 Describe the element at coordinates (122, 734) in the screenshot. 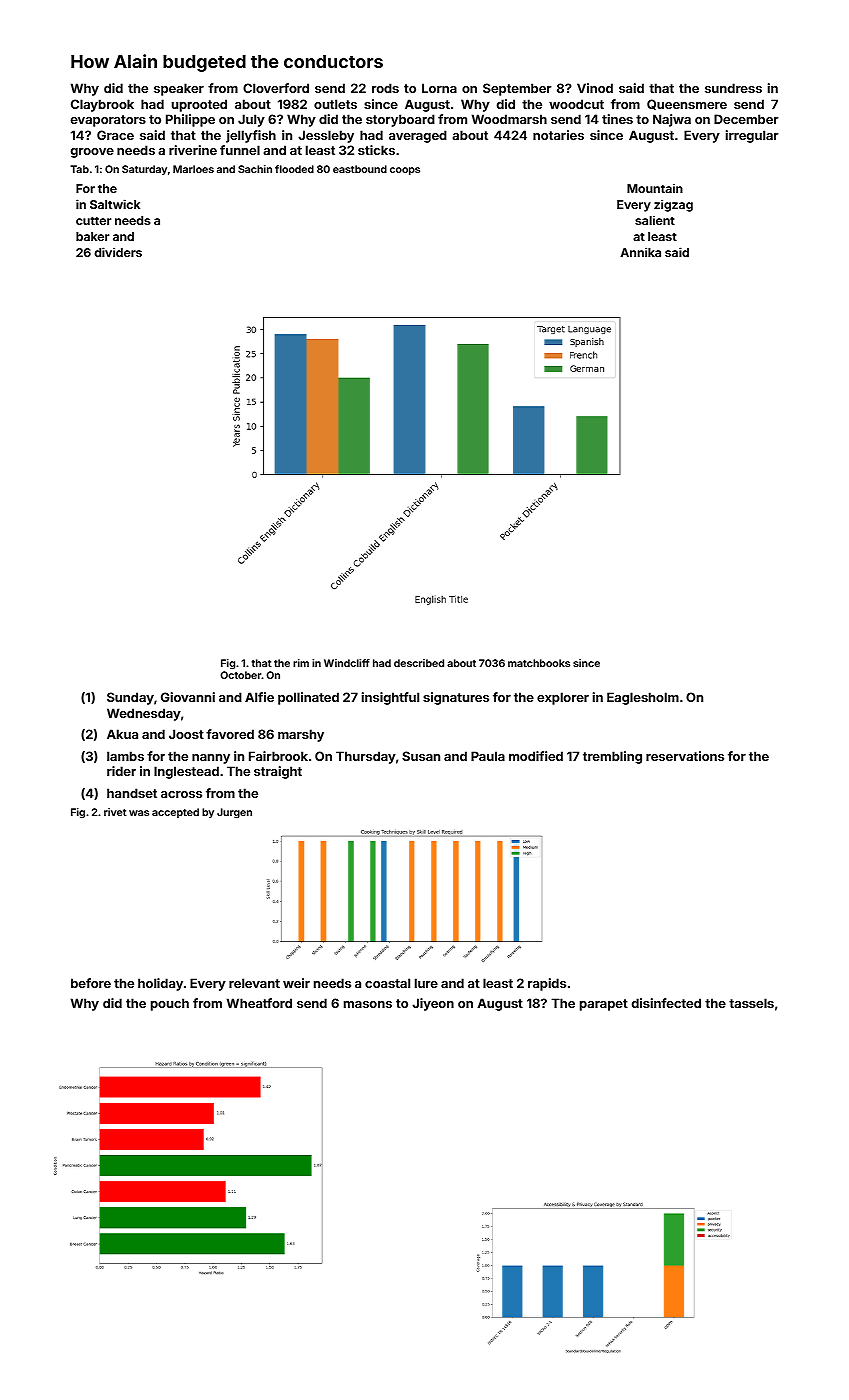

I see `Akua` at that location.
